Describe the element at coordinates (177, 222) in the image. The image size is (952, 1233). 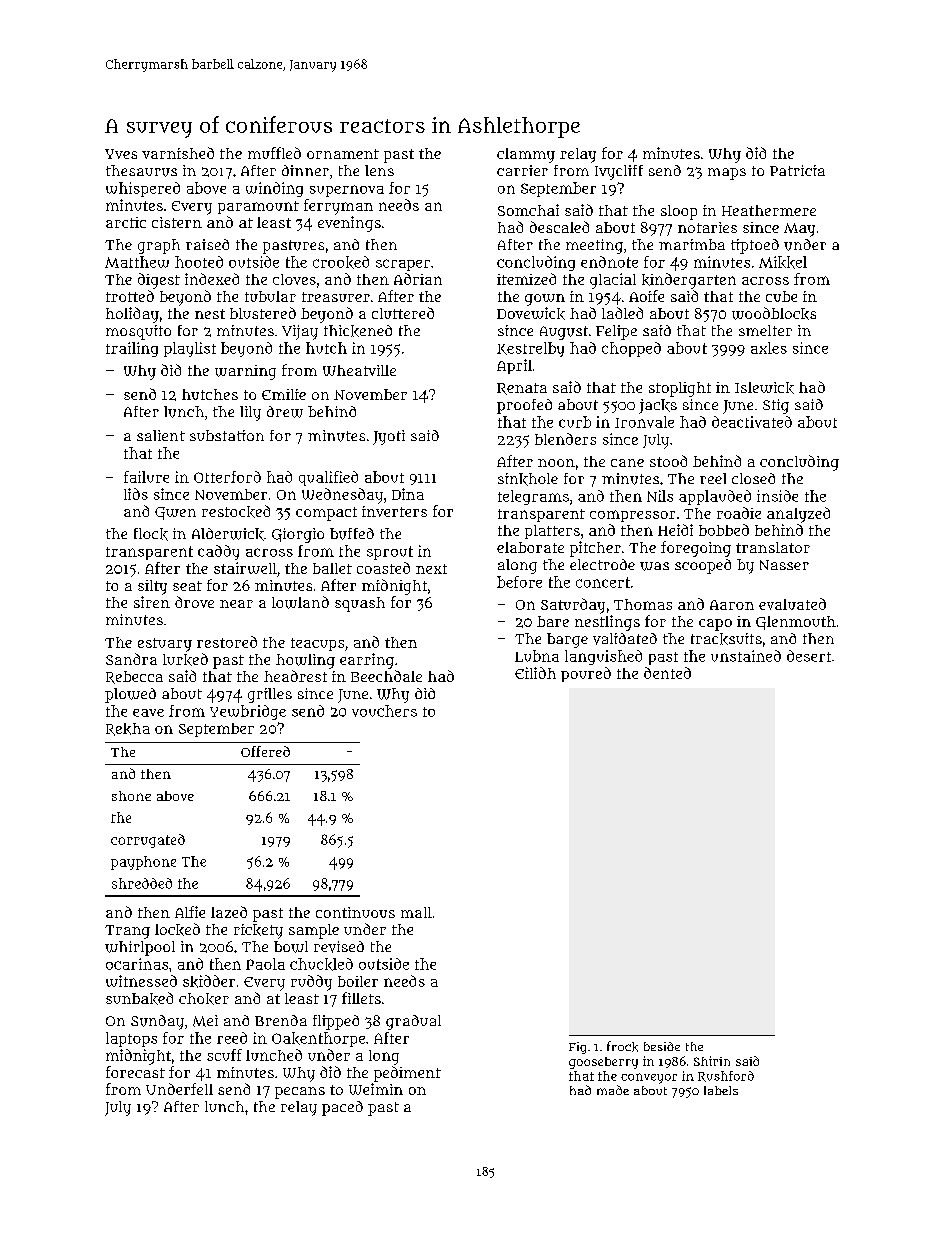
I see `cistern` at that location.
